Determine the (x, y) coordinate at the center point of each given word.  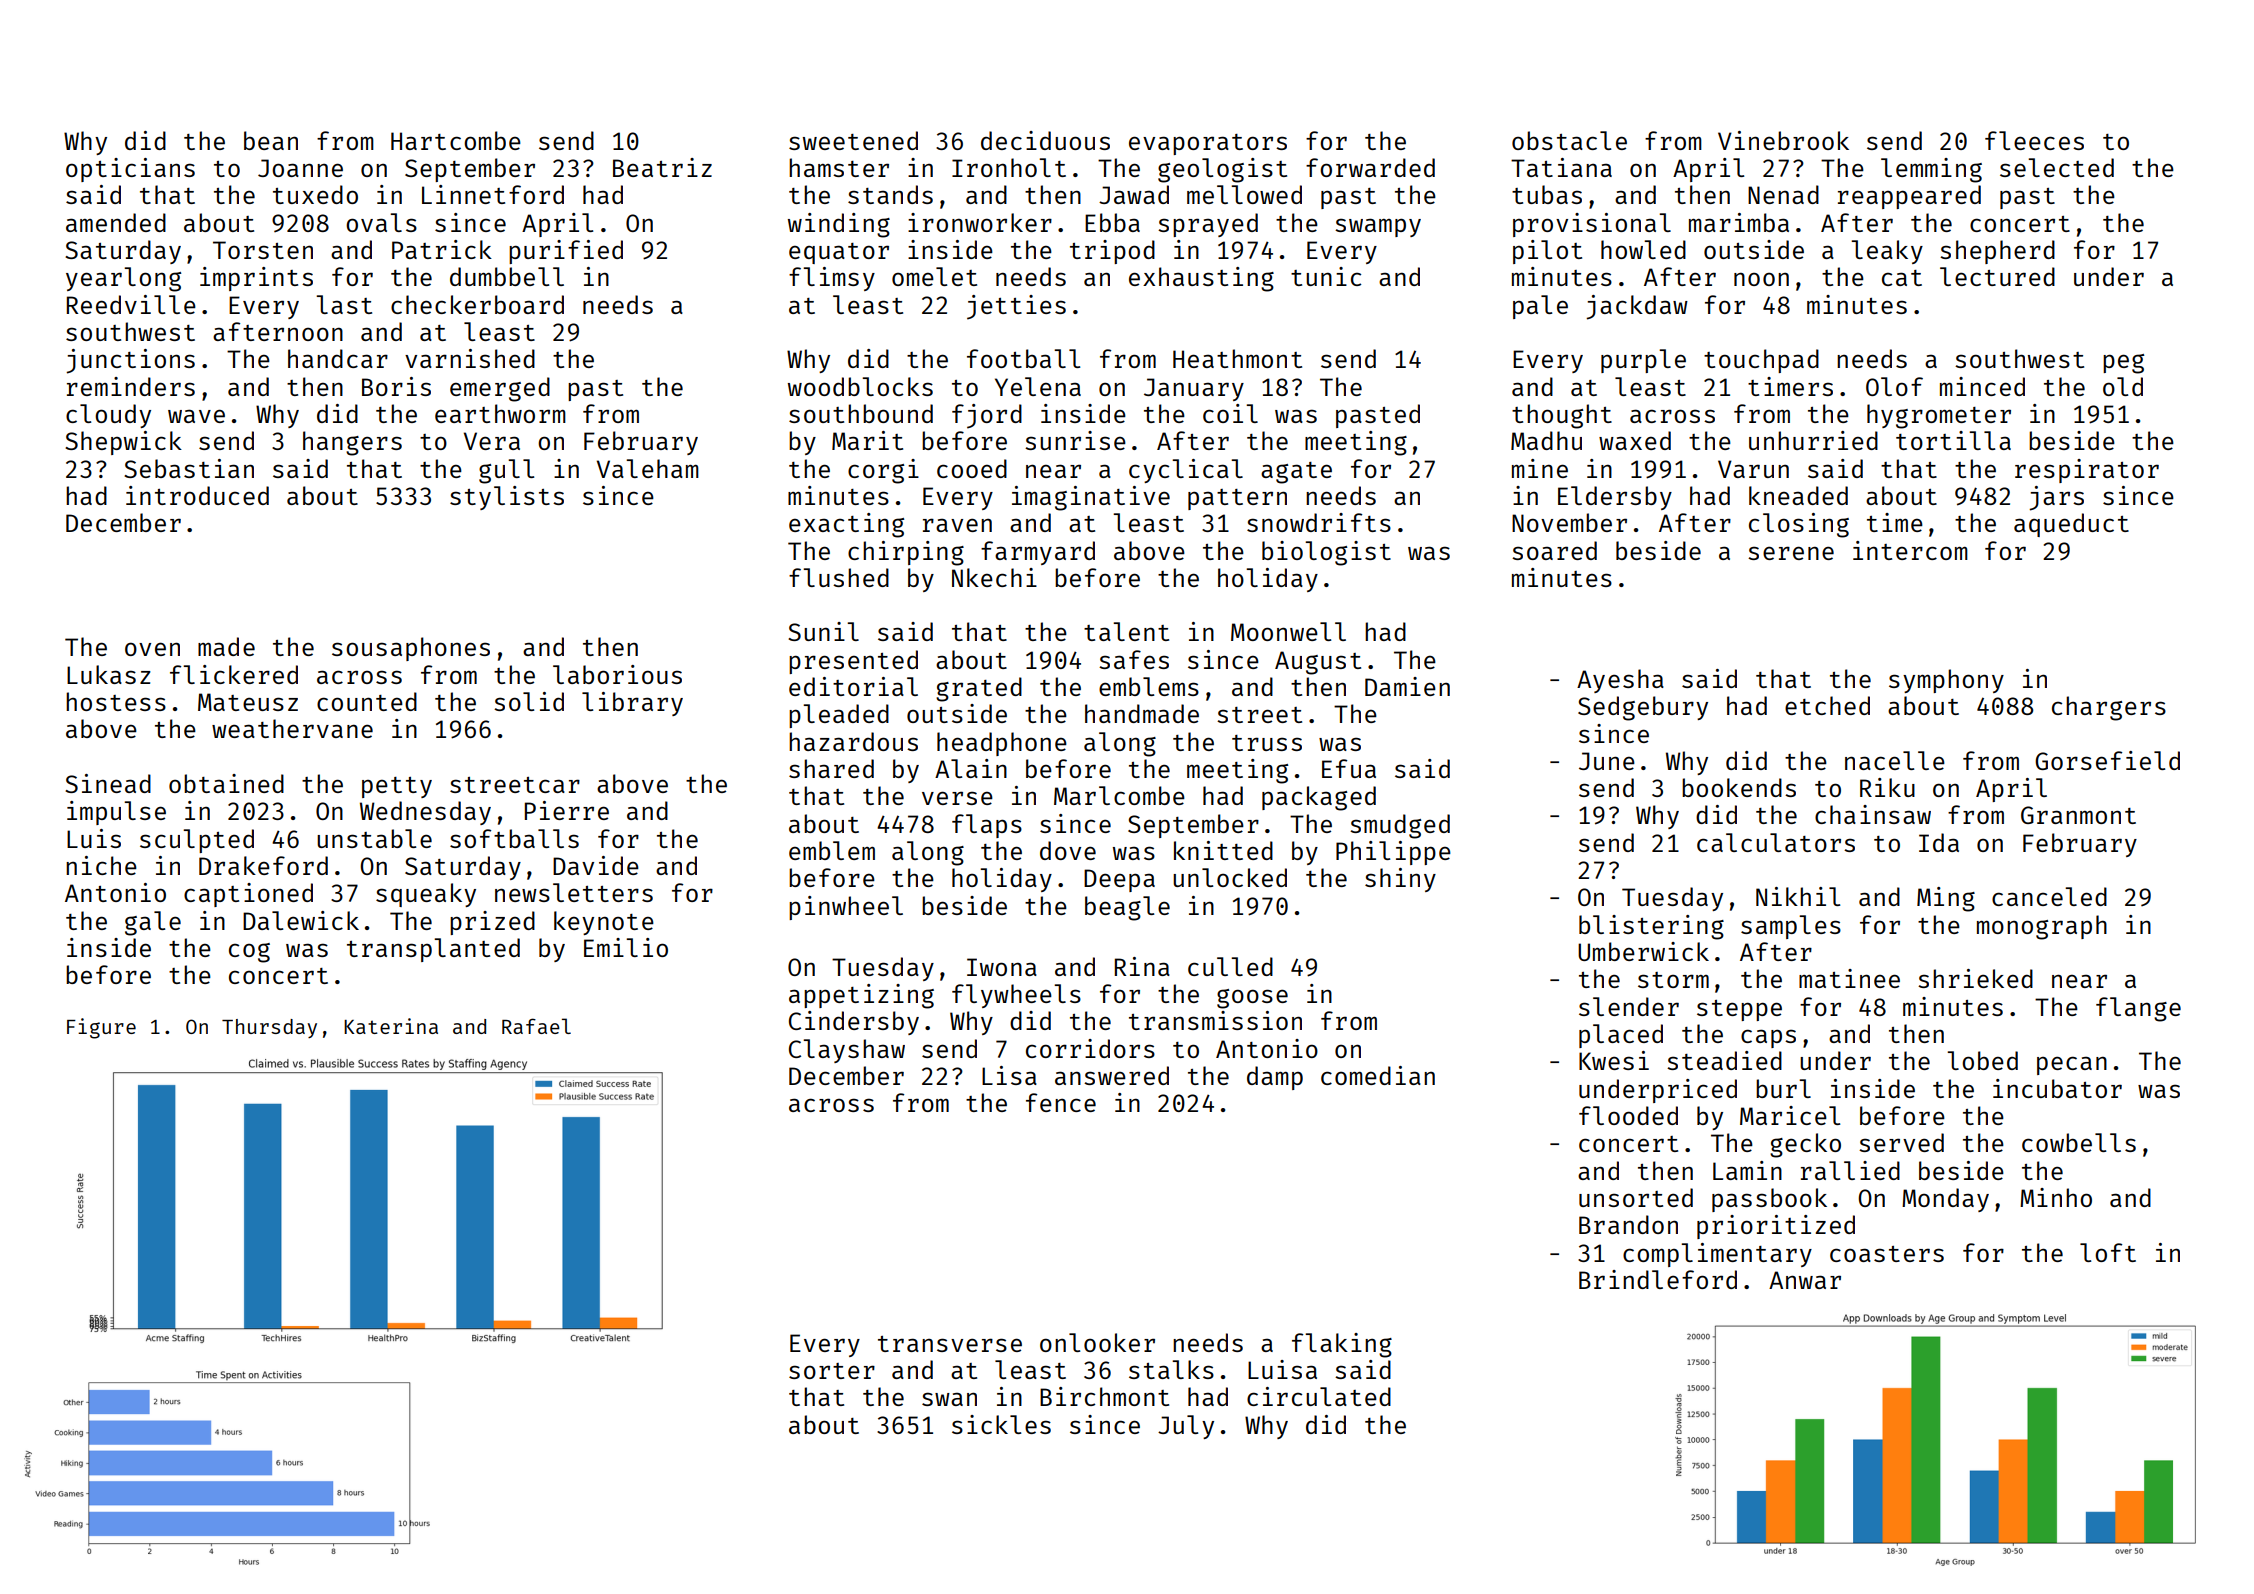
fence (1061, 1102)
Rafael (536, 1026)
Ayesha (1620, 681)
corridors (1090, 1048)
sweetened (853, 140)
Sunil (823, 631)
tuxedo (315, 194)
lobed (1982, 1060)
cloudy (108, 416)
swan (949, 1399)
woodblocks (860, 386)
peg (2123, 364)
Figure (101, 1028)
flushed (839, 577)
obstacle (1569, 140)
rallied (1850, 1170)
